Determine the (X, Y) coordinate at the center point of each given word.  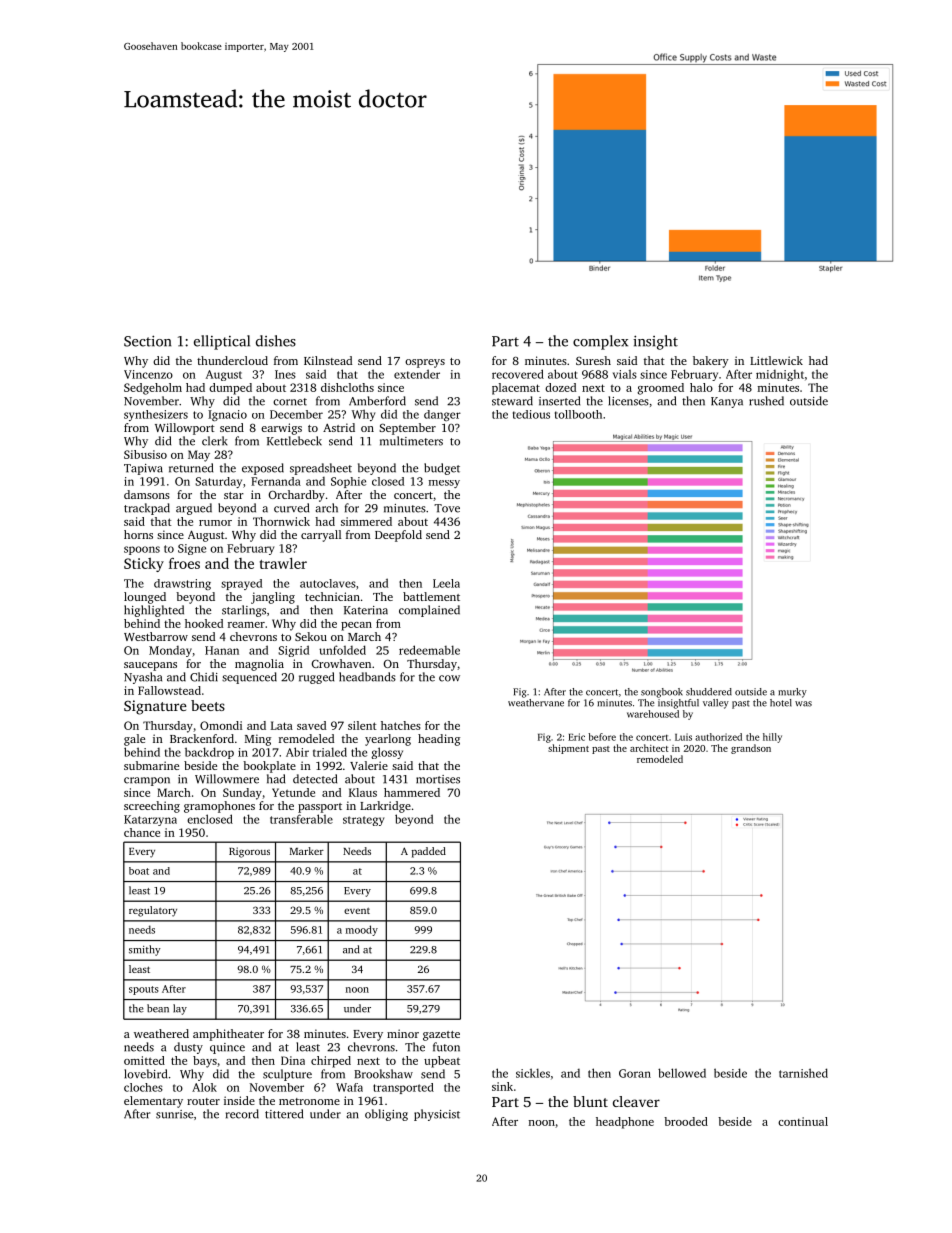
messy (444, 484)
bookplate (269, 767)
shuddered (709, 692)
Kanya (727, 402)
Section (147, 341)
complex (600, 342)
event (357, 911)
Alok (204, 1087)
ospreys (425, 363)
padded (429, 852)
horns (138, 534)
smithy (145, 950)
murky (792, 693)
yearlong (388, 740)
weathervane (536, 703)
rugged (316, 678)
